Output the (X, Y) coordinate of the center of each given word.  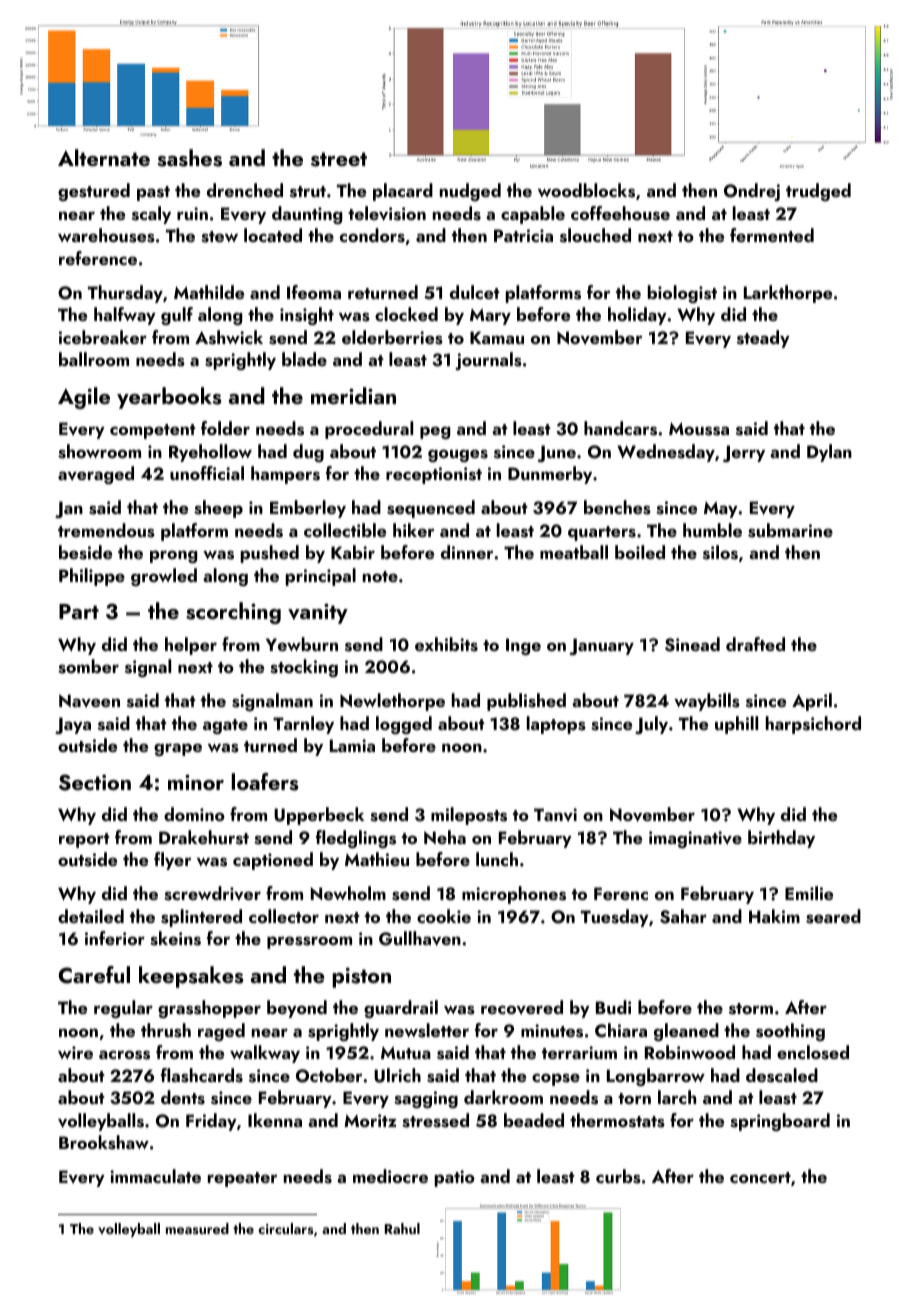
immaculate (155, 1176)
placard (403, 192)
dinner (467, 552)
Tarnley (303, 725)
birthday (781, 839)
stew (219, 237)
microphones (514, 895)
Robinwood (690, 1052)
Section (95, 782)
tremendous (106, 530)
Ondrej (752, 192)
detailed (91, 916)
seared (833, 916)
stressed (435, 1120)
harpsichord (813, 725)
